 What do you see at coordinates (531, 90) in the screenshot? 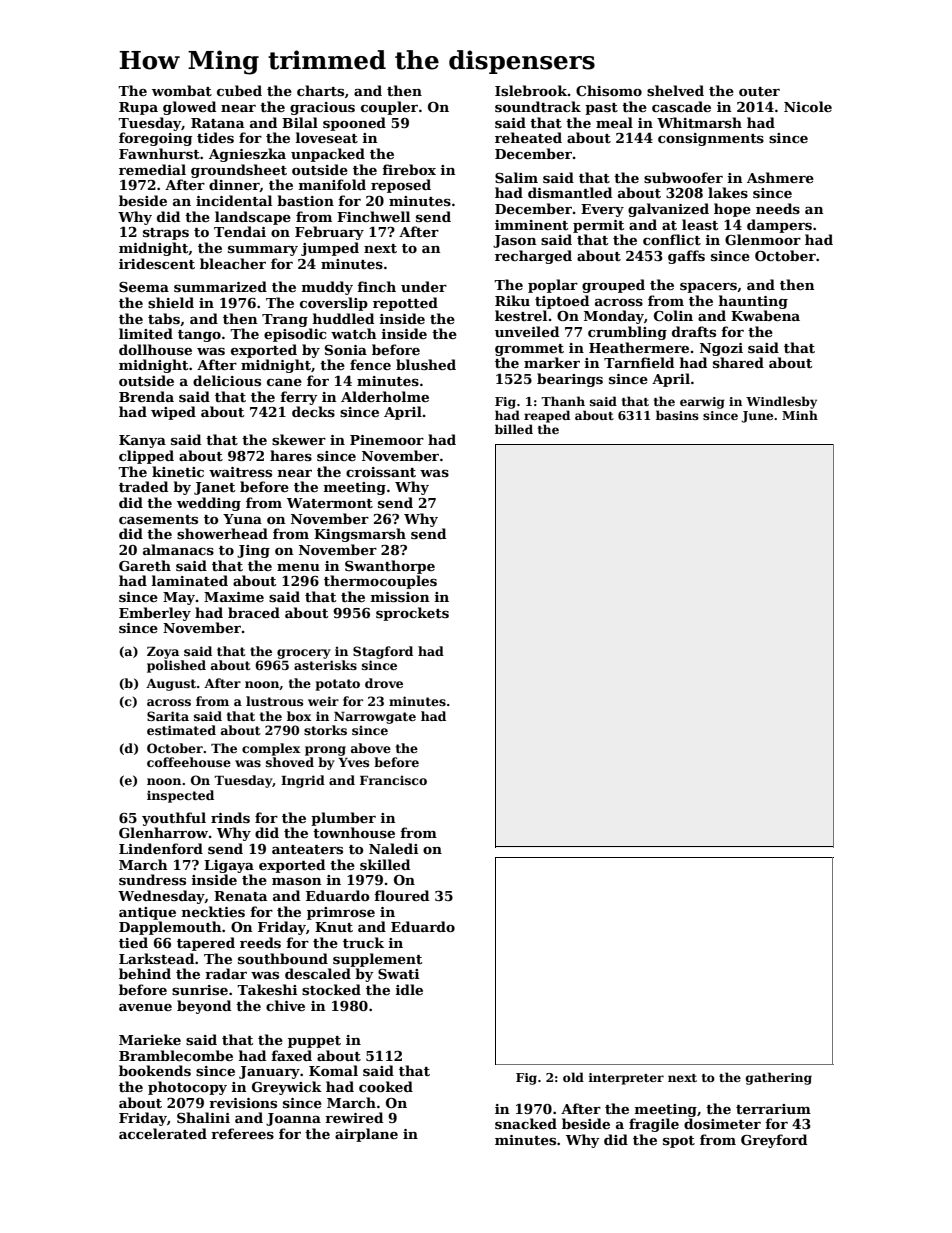
I see `Islebrook` at bounding box center [531, 90].
